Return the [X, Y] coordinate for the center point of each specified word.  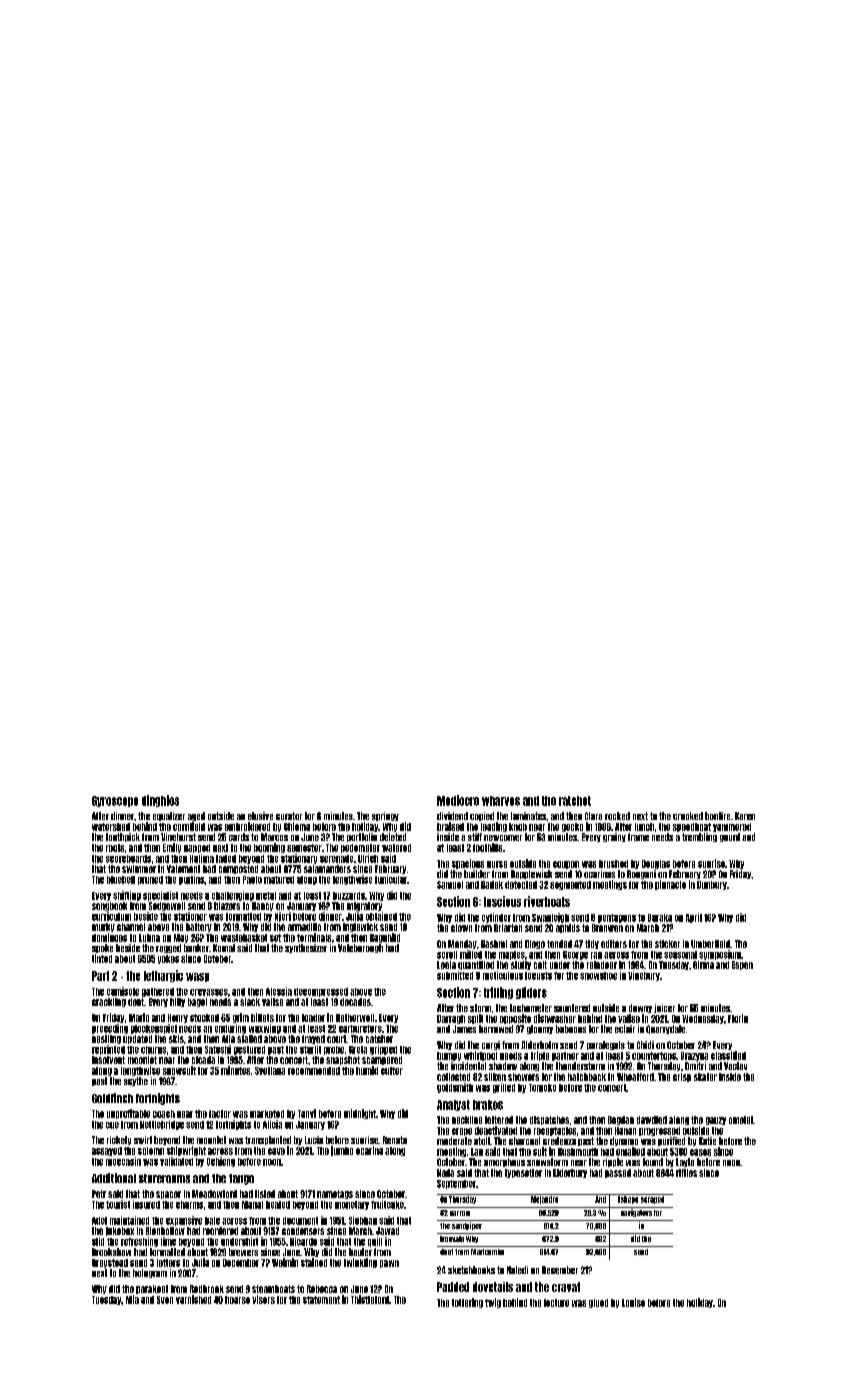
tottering [467, 1303]
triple [540, 1056]
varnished [193, 1299]
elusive [260, 816]
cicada [203, 1060]
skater [705, 1077]
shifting [127, 896]
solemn [151, 1151]
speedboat [692, 827]
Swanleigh [550, 918]
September [456, 1184]
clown [461, 928]
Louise [633, 1302]
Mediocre [458, 800]
